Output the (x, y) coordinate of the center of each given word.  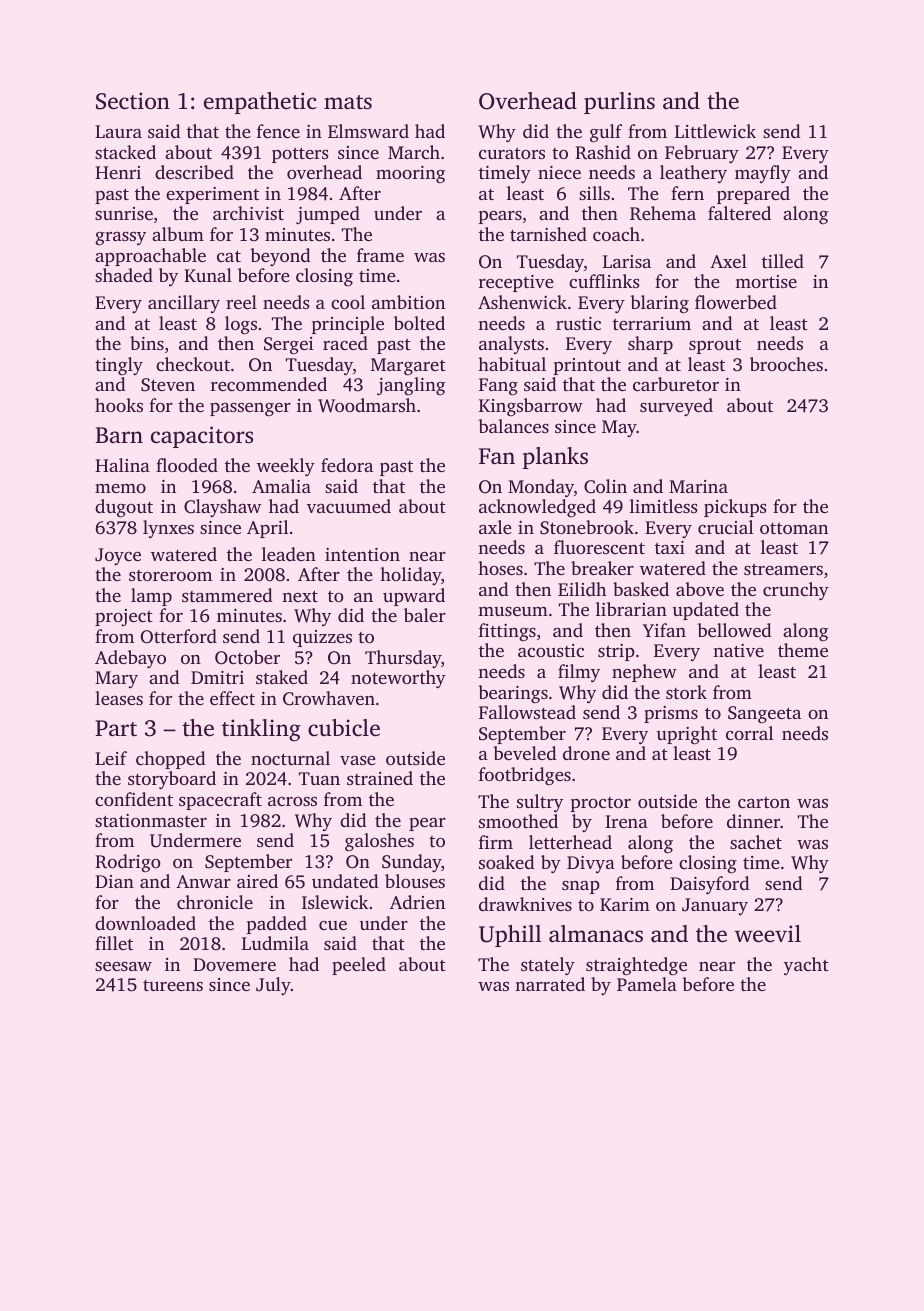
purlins (619, 103)
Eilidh (582, 589)
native (738, 650)
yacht (806, 966)
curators (512, 153)
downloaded (145, 923)
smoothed (518, 821)
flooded (187, 465)
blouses (415, 881)
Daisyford (709, 885)
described (194, 172)
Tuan (319, 778)
